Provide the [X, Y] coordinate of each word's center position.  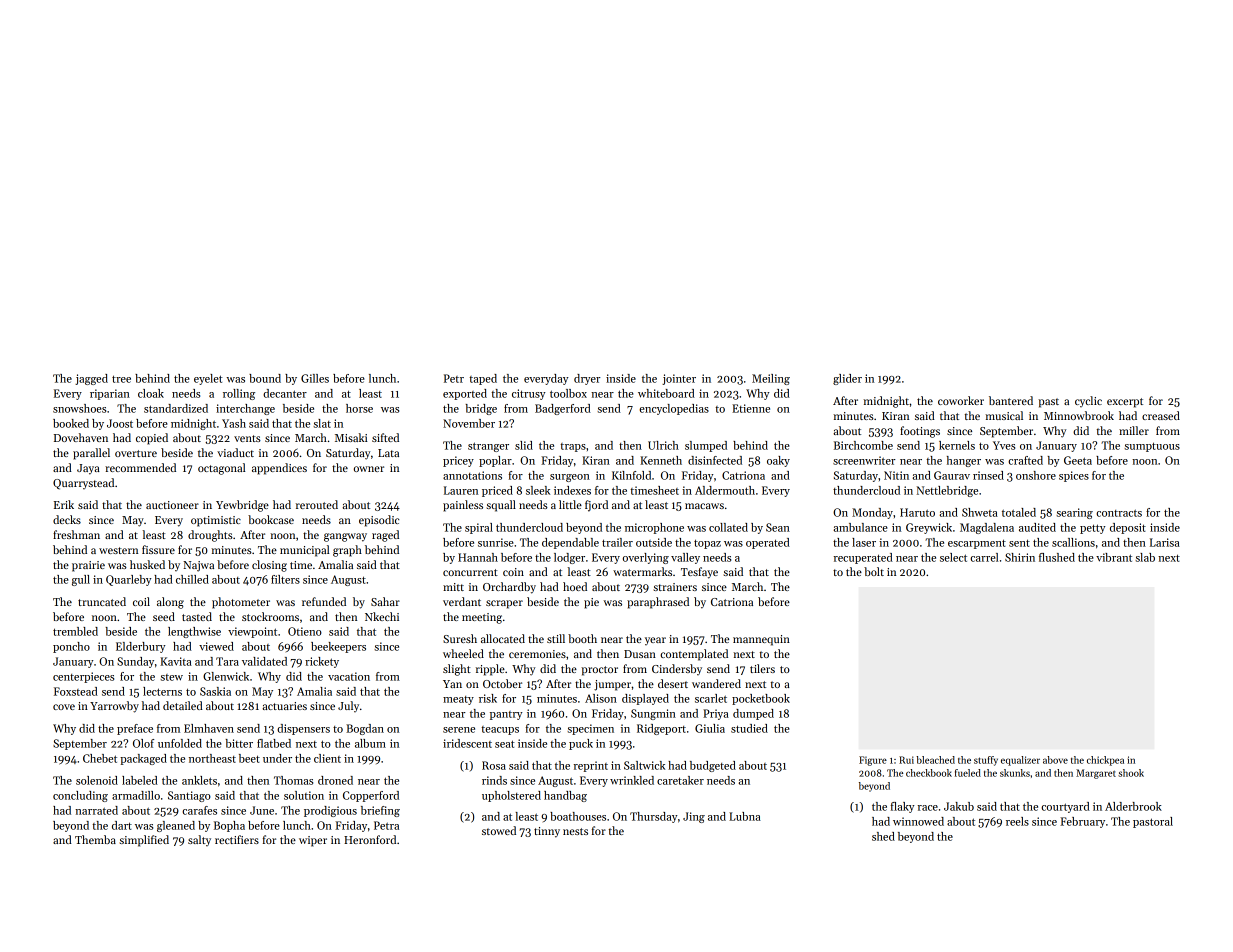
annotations [472, 475]
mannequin [761, 640]
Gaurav [952, 475]
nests [575, 831]
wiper [313, 841]
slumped [706, 446]
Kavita [176, 661]
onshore [1036, 475]
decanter [285, 393]
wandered [716, 683]
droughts [210, 536]
